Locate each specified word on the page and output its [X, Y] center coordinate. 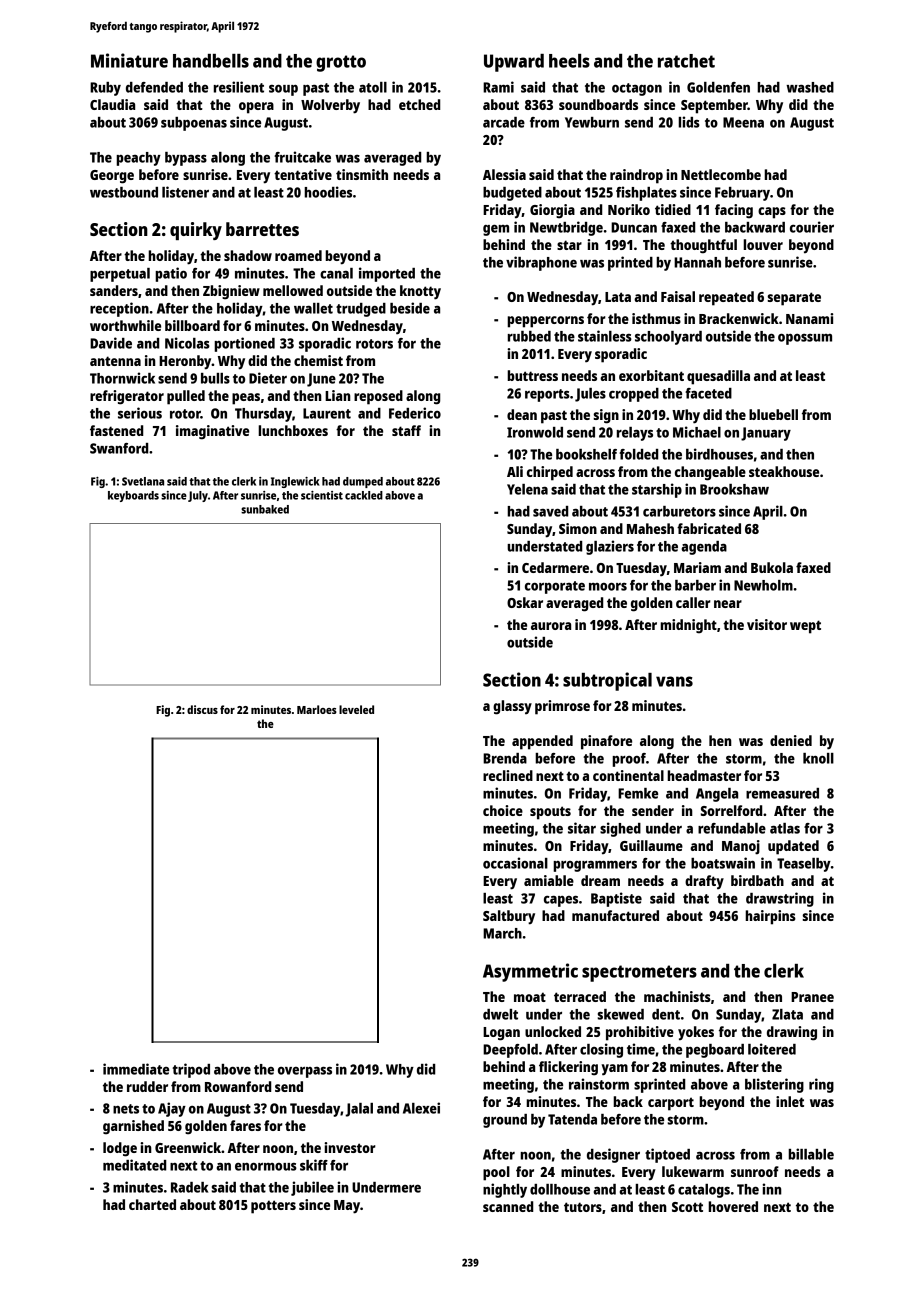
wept [805, 627]
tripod [191, 1070]
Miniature [129, 60]
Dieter [268, 378]
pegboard [715, 1051]
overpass [305, 1072]
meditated [134, 1165]
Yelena [527, 489]
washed [810, 87]
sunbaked [265, 509]
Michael [697, 432]
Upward [514, 63]
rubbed [529, 336]
